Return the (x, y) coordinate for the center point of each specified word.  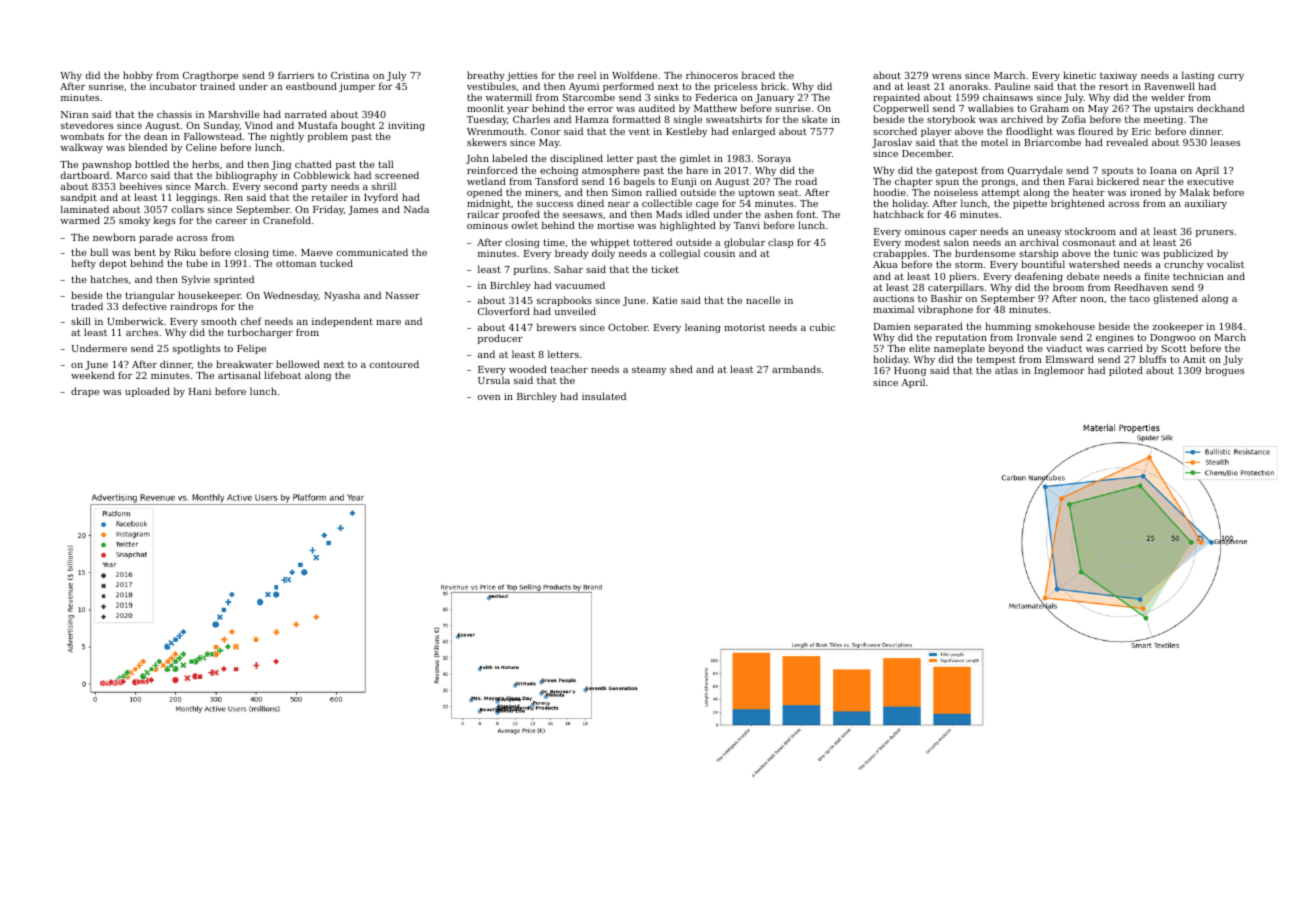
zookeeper (1178, 327)
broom (1068, 287)
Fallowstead (213, 136)
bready (571, 254)
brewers (556, 327)
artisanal (239, 375)
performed (628, 87)
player (936, 132)
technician (1198, 276)
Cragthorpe (210, 76)
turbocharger (260, 333)
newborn (114, 237)
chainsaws (1008, 97)
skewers (487, 142)
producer (500, 339)
